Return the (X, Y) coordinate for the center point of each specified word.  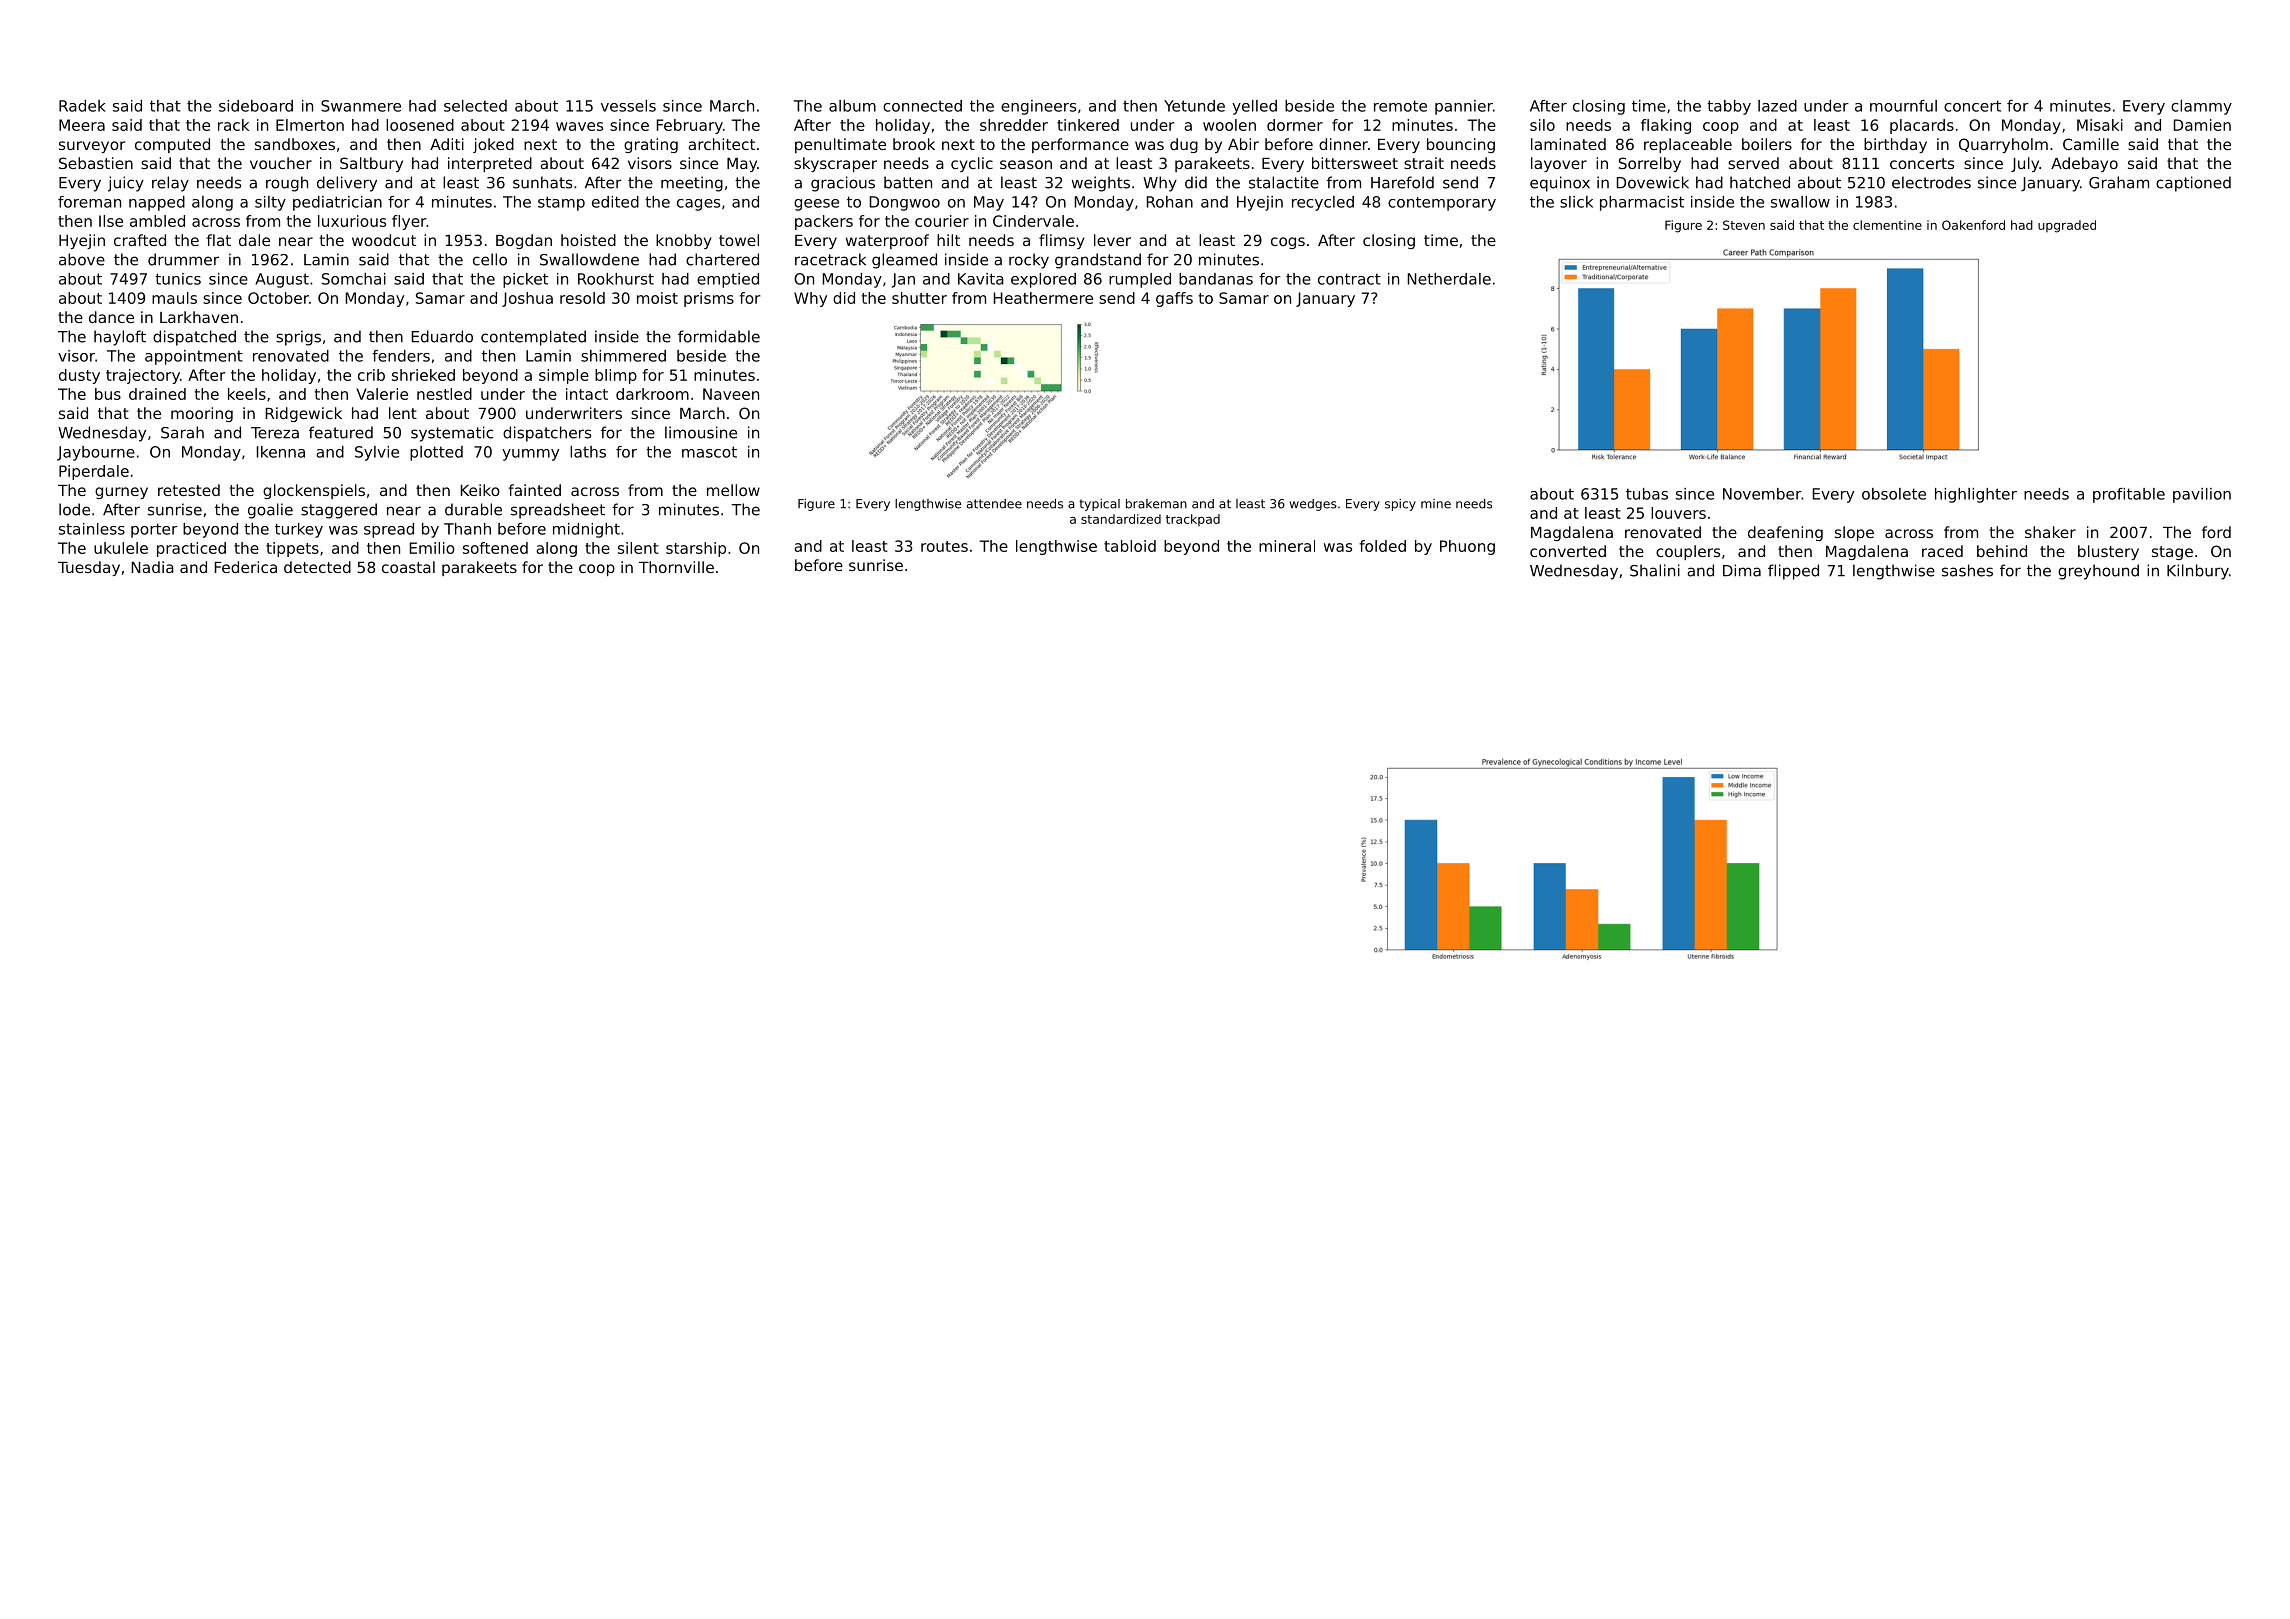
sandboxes (295, 144)
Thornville (676, 567)
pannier (1464, 107)
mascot (709, 452)
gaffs (1174, 299)
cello (490, 259)
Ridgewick (304, 414)
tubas (1647, 494)
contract (1349, 279)
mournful (1903, 106)
